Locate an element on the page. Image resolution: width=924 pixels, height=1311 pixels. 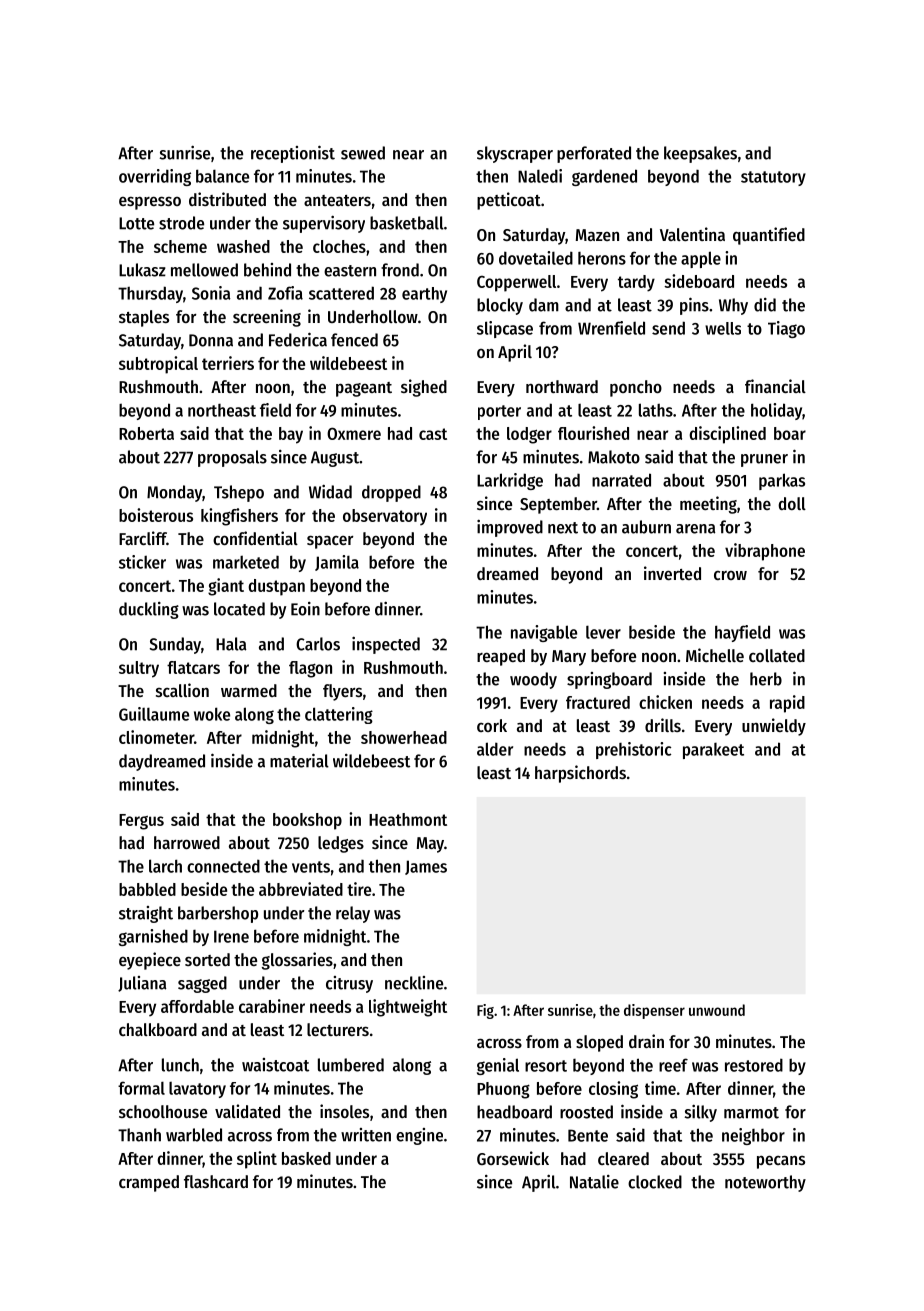
noteworthy is located at coordinates (765, 1183).
